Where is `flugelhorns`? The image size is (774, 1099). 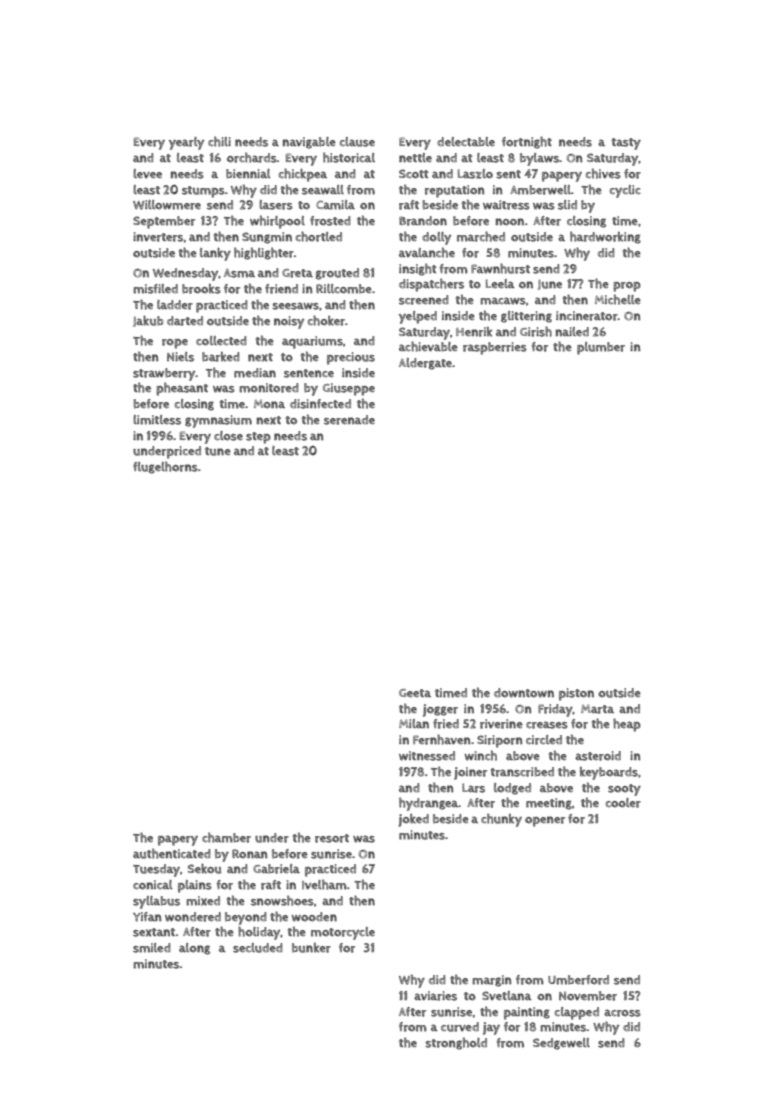 flugelhorns is located at coordinates (165, 467).
